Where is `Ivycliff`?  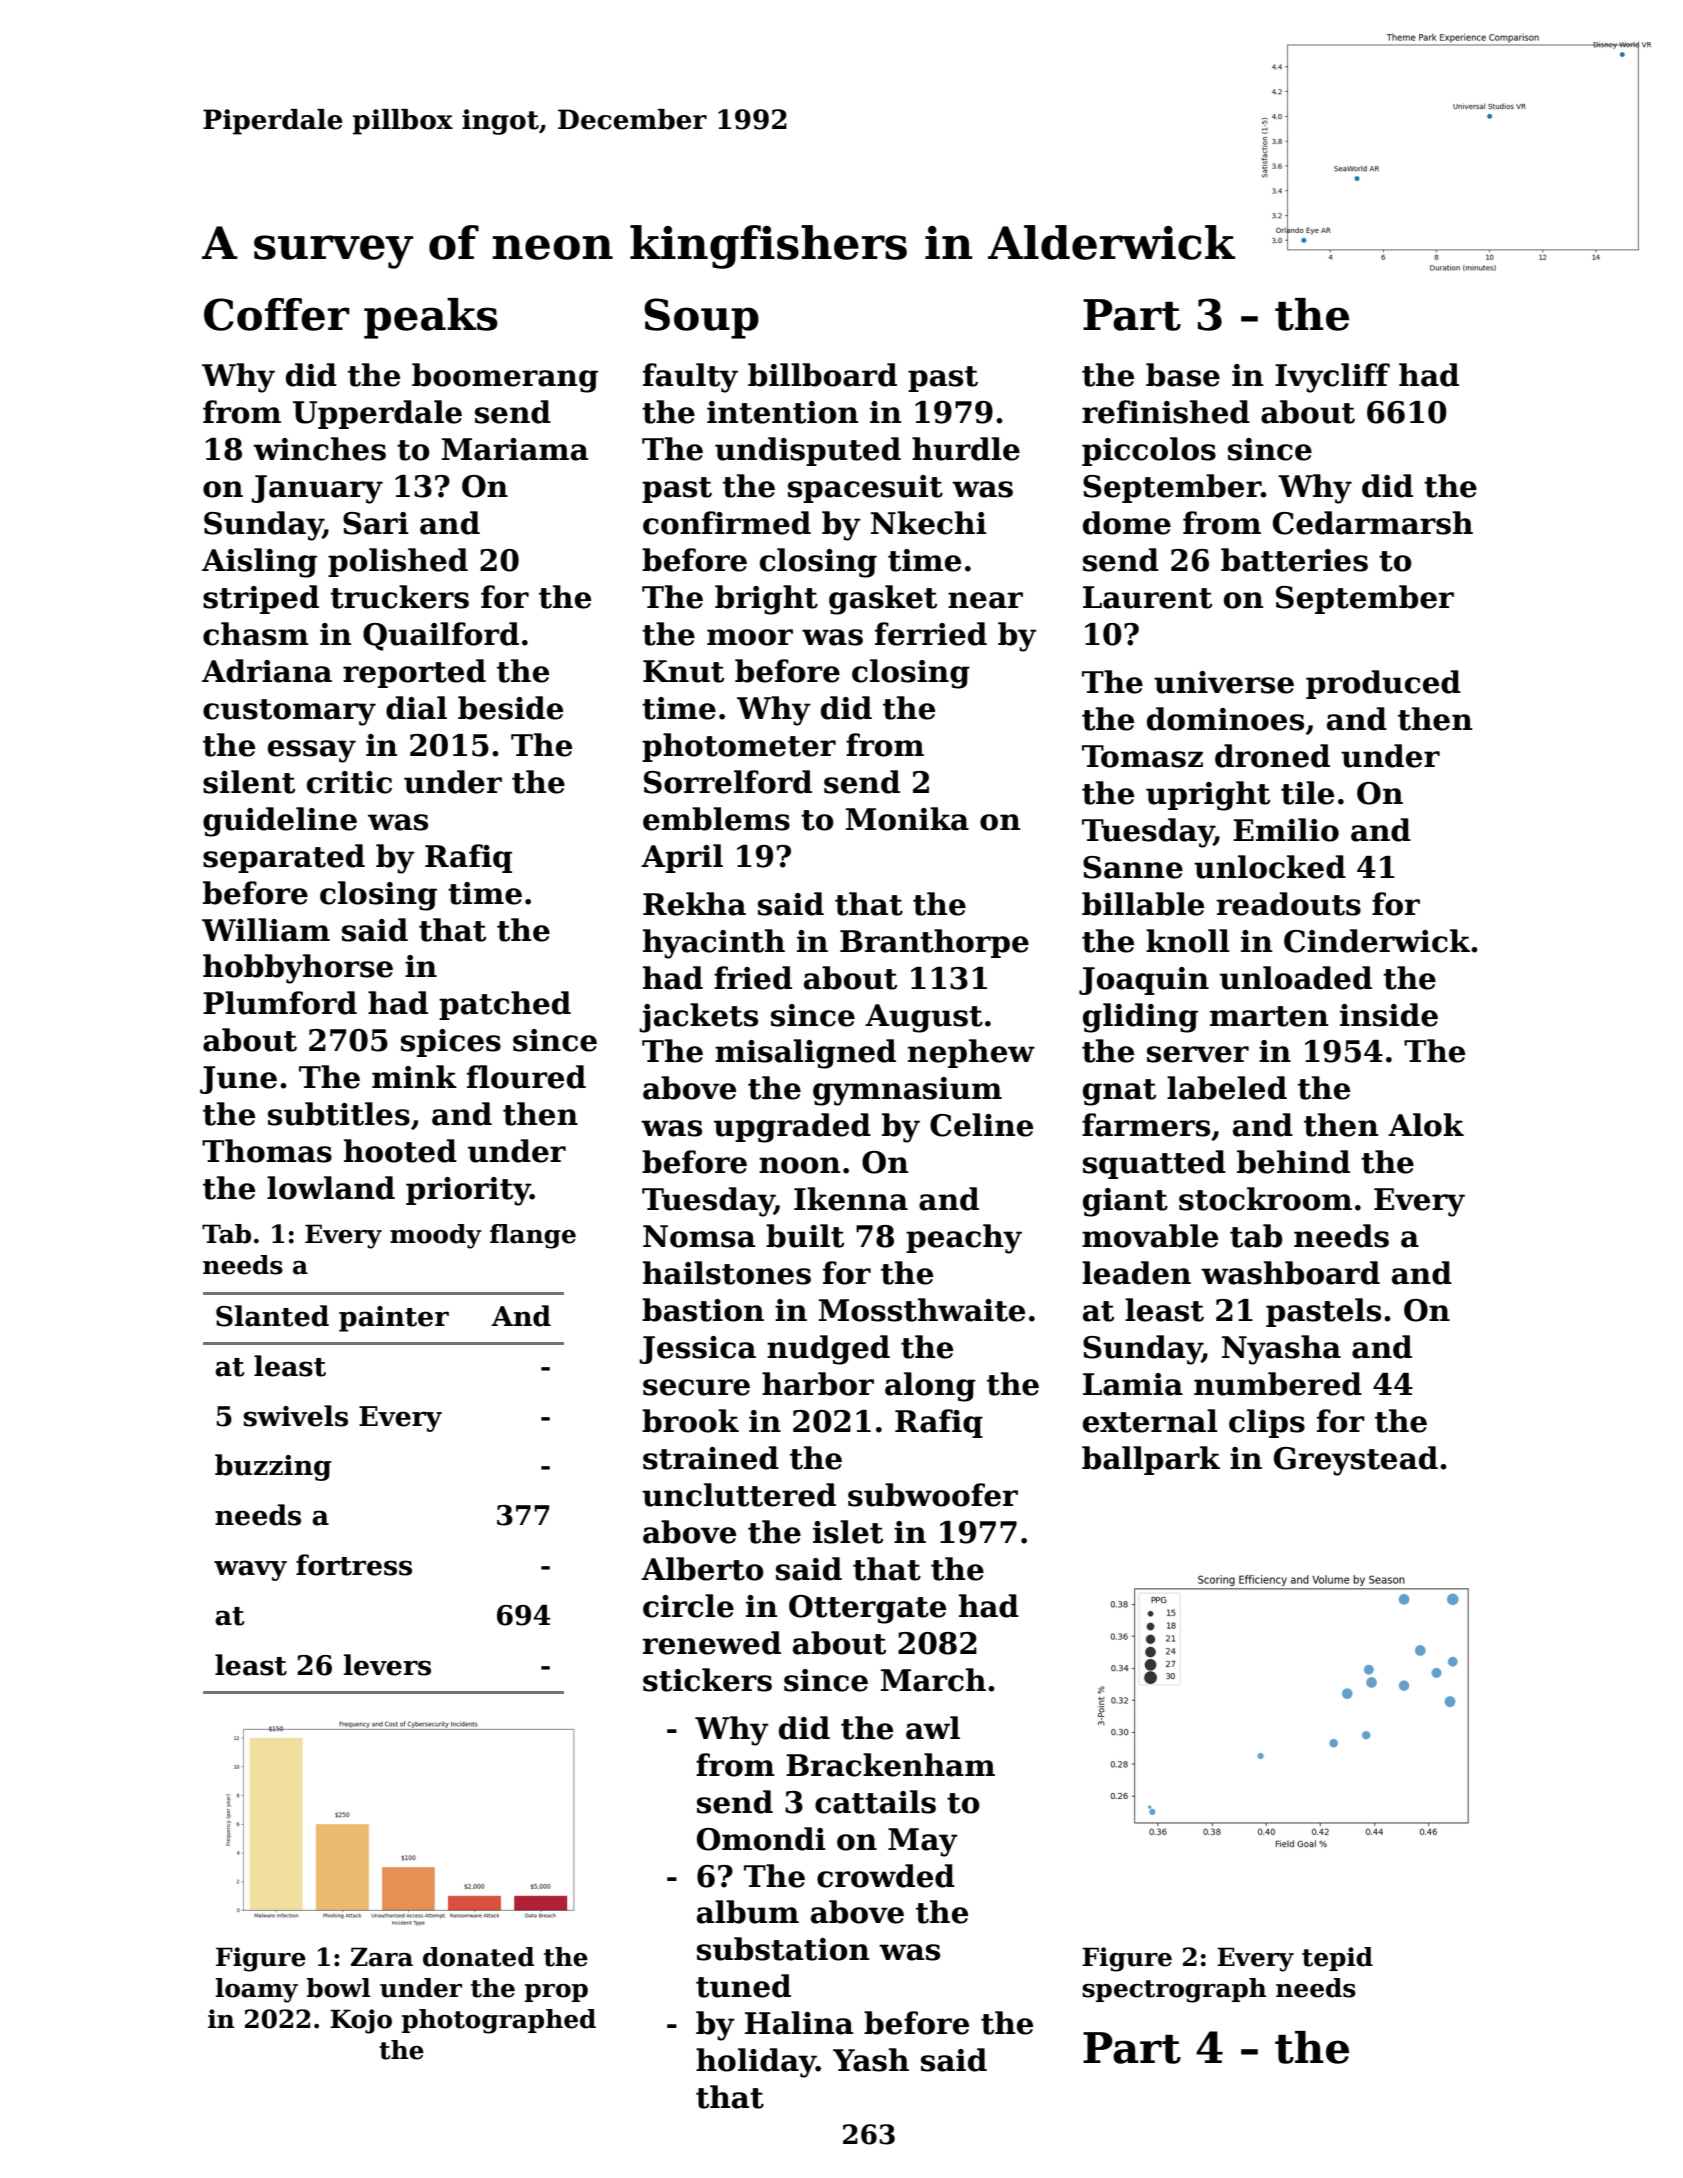
Ivycliff is located at coordinates (1332, 378).
